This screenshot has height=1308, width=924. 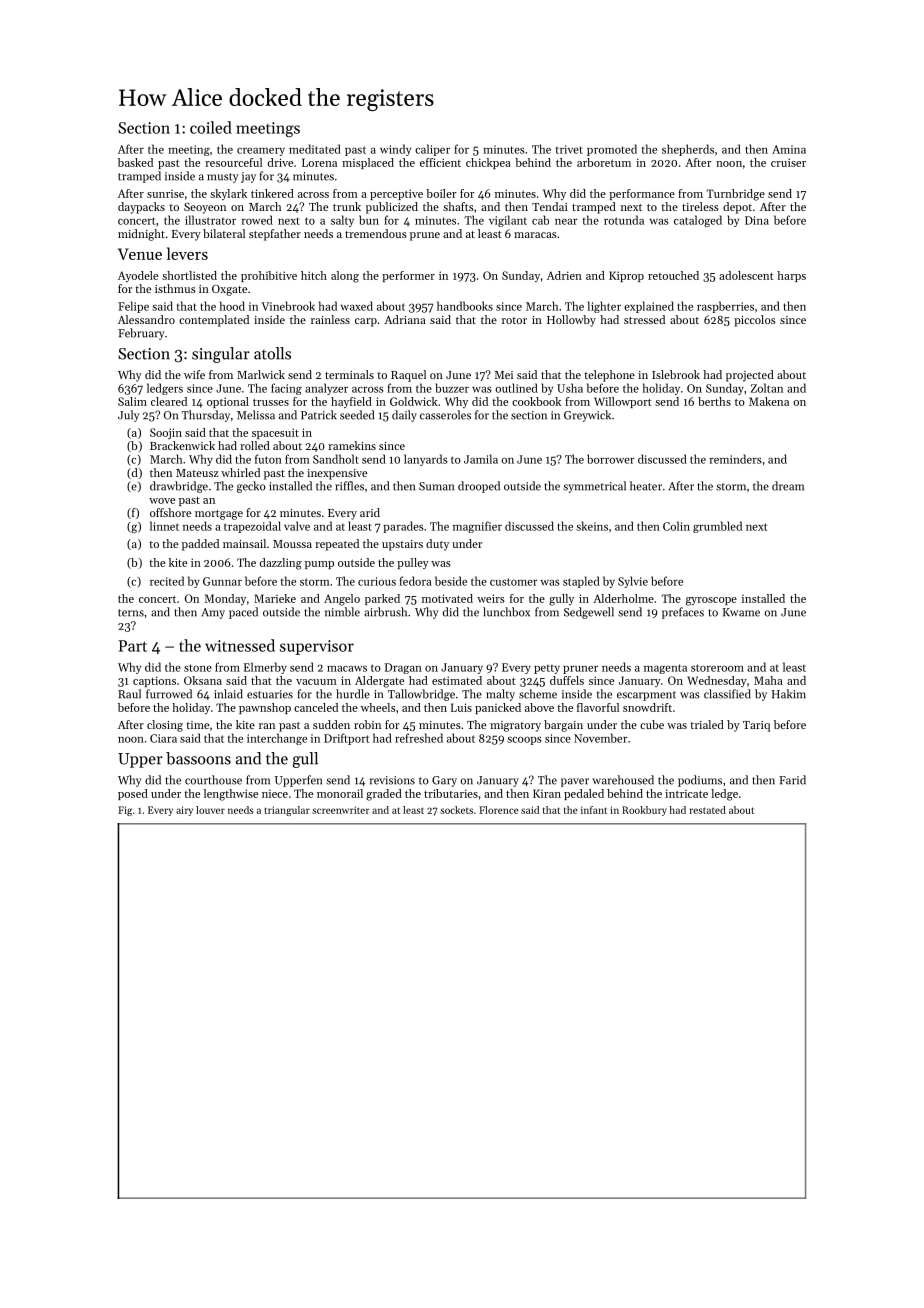 What do you see at coordinates (444, 781) in the screenshot?
I see `Gary` at bounding box center [444, 781].
